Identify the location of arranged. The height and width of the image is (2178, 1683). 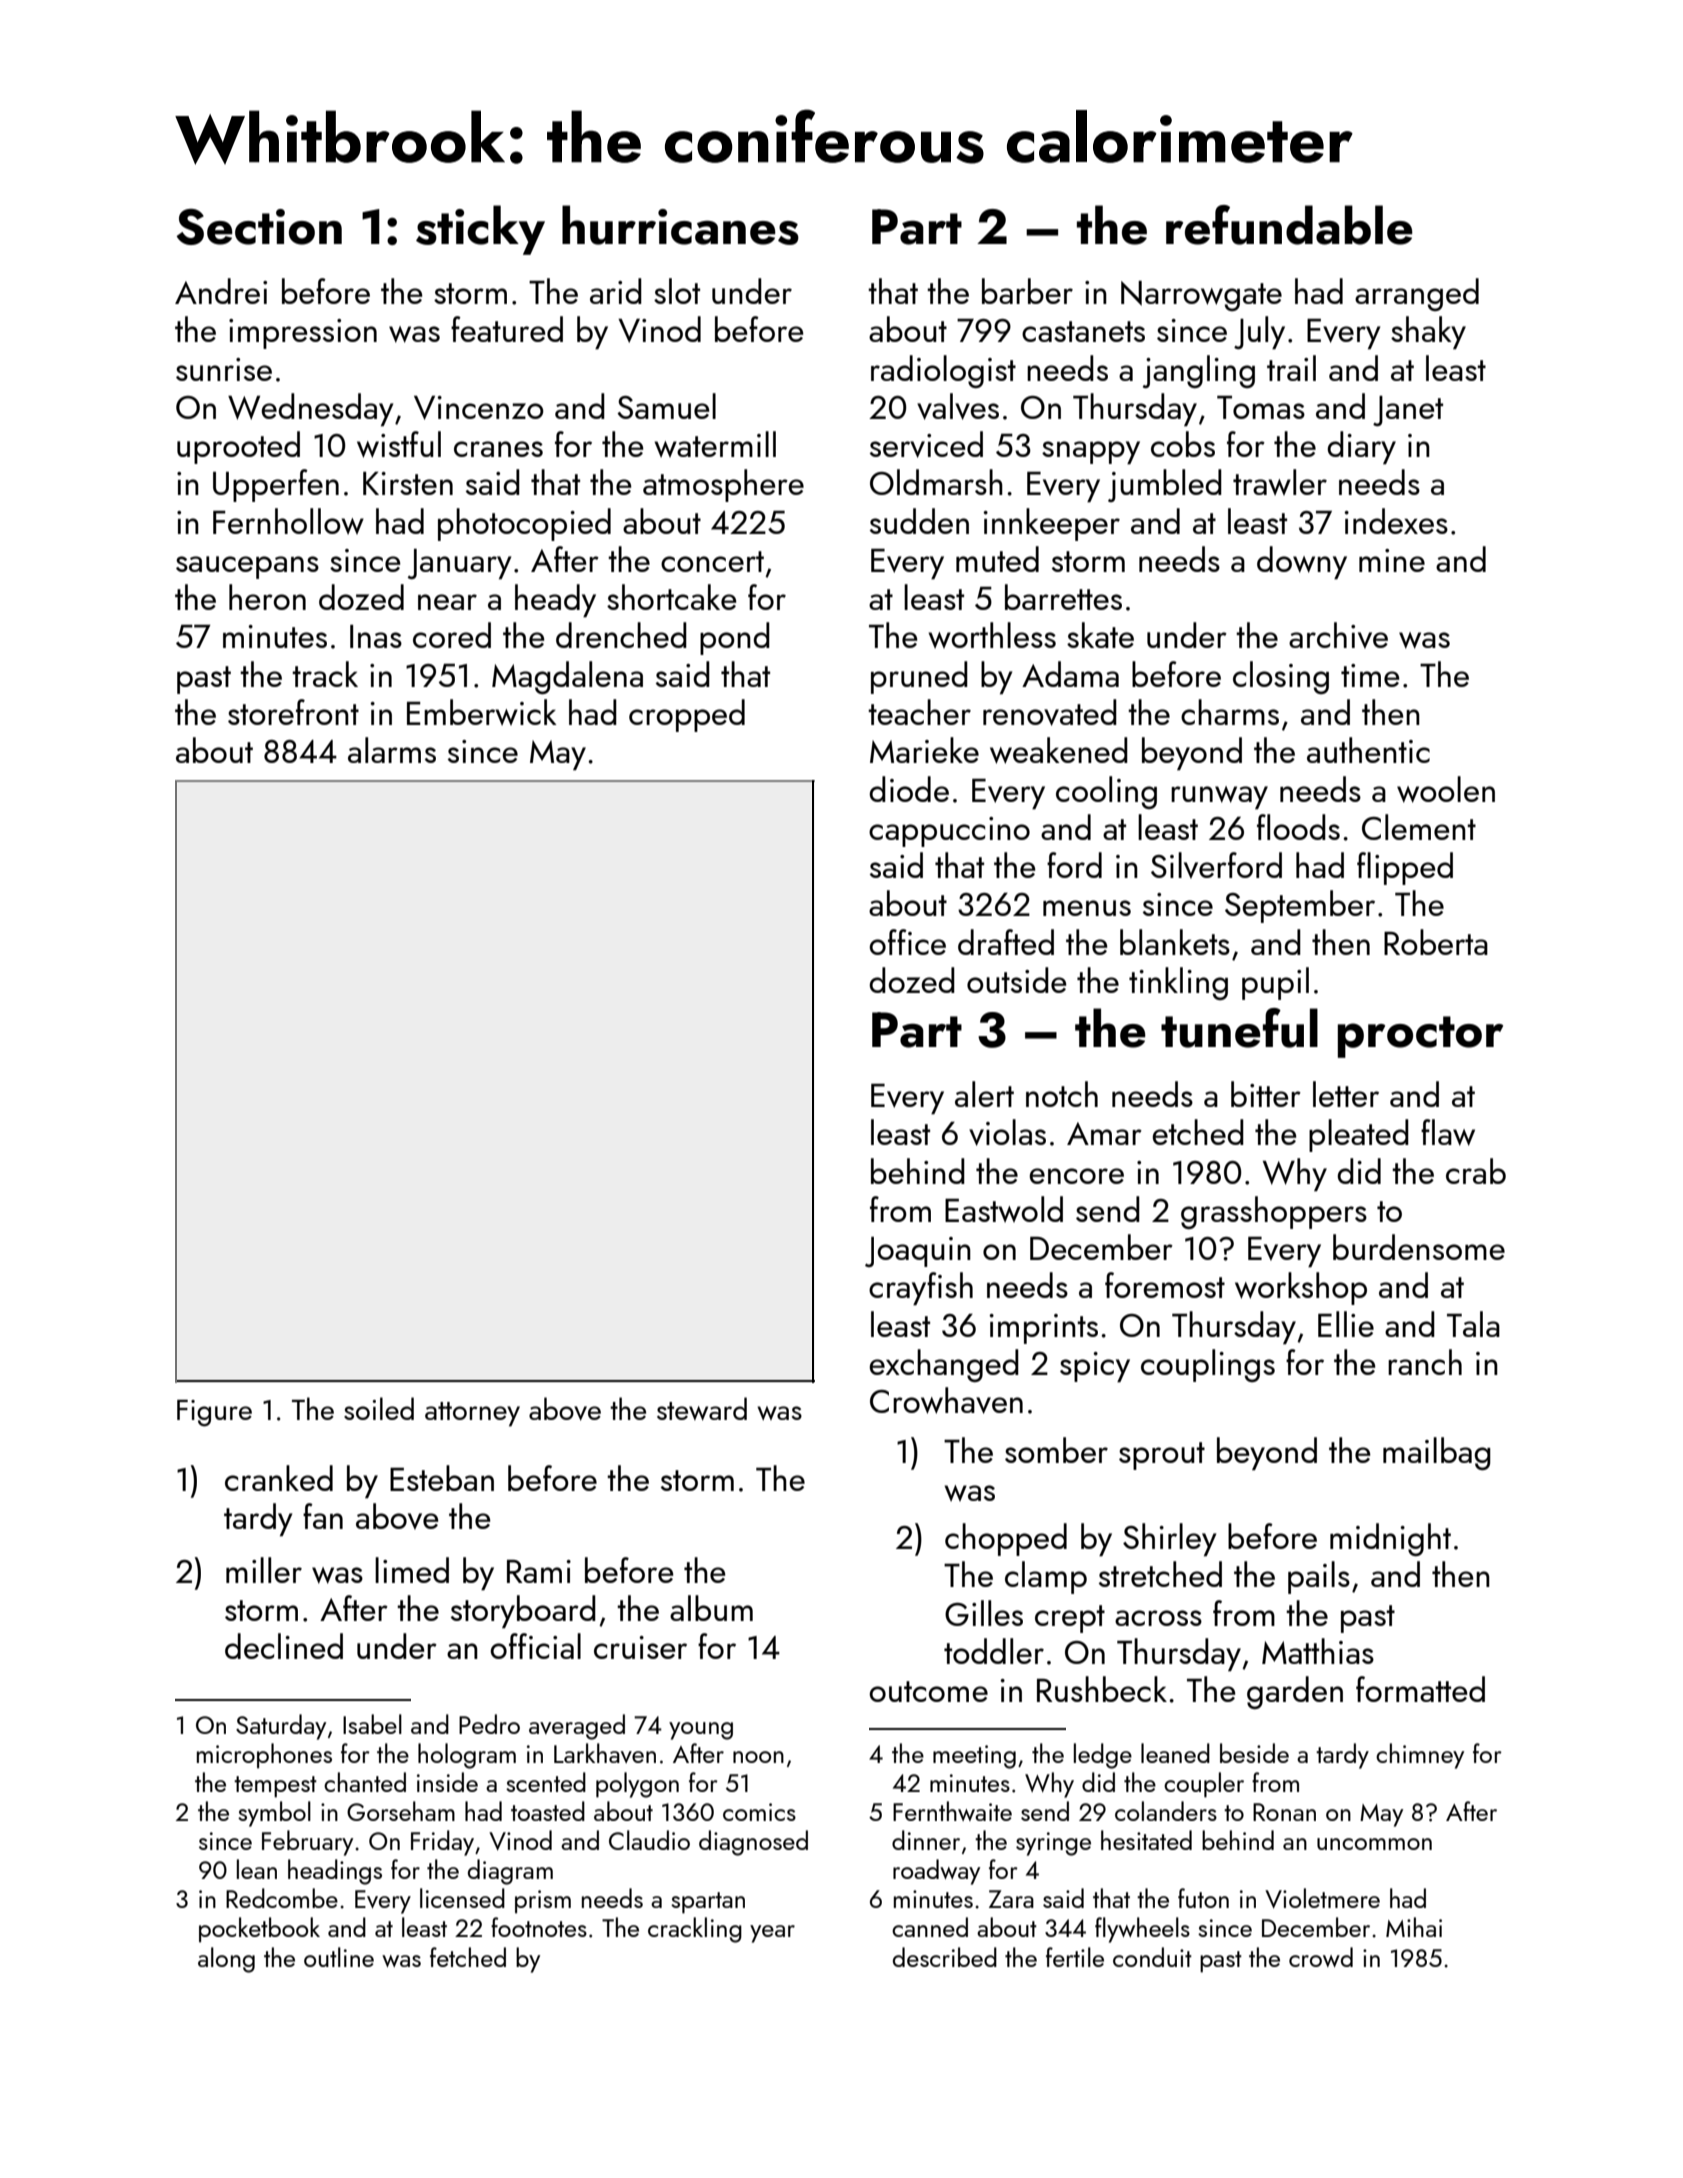
(1417, 294).
